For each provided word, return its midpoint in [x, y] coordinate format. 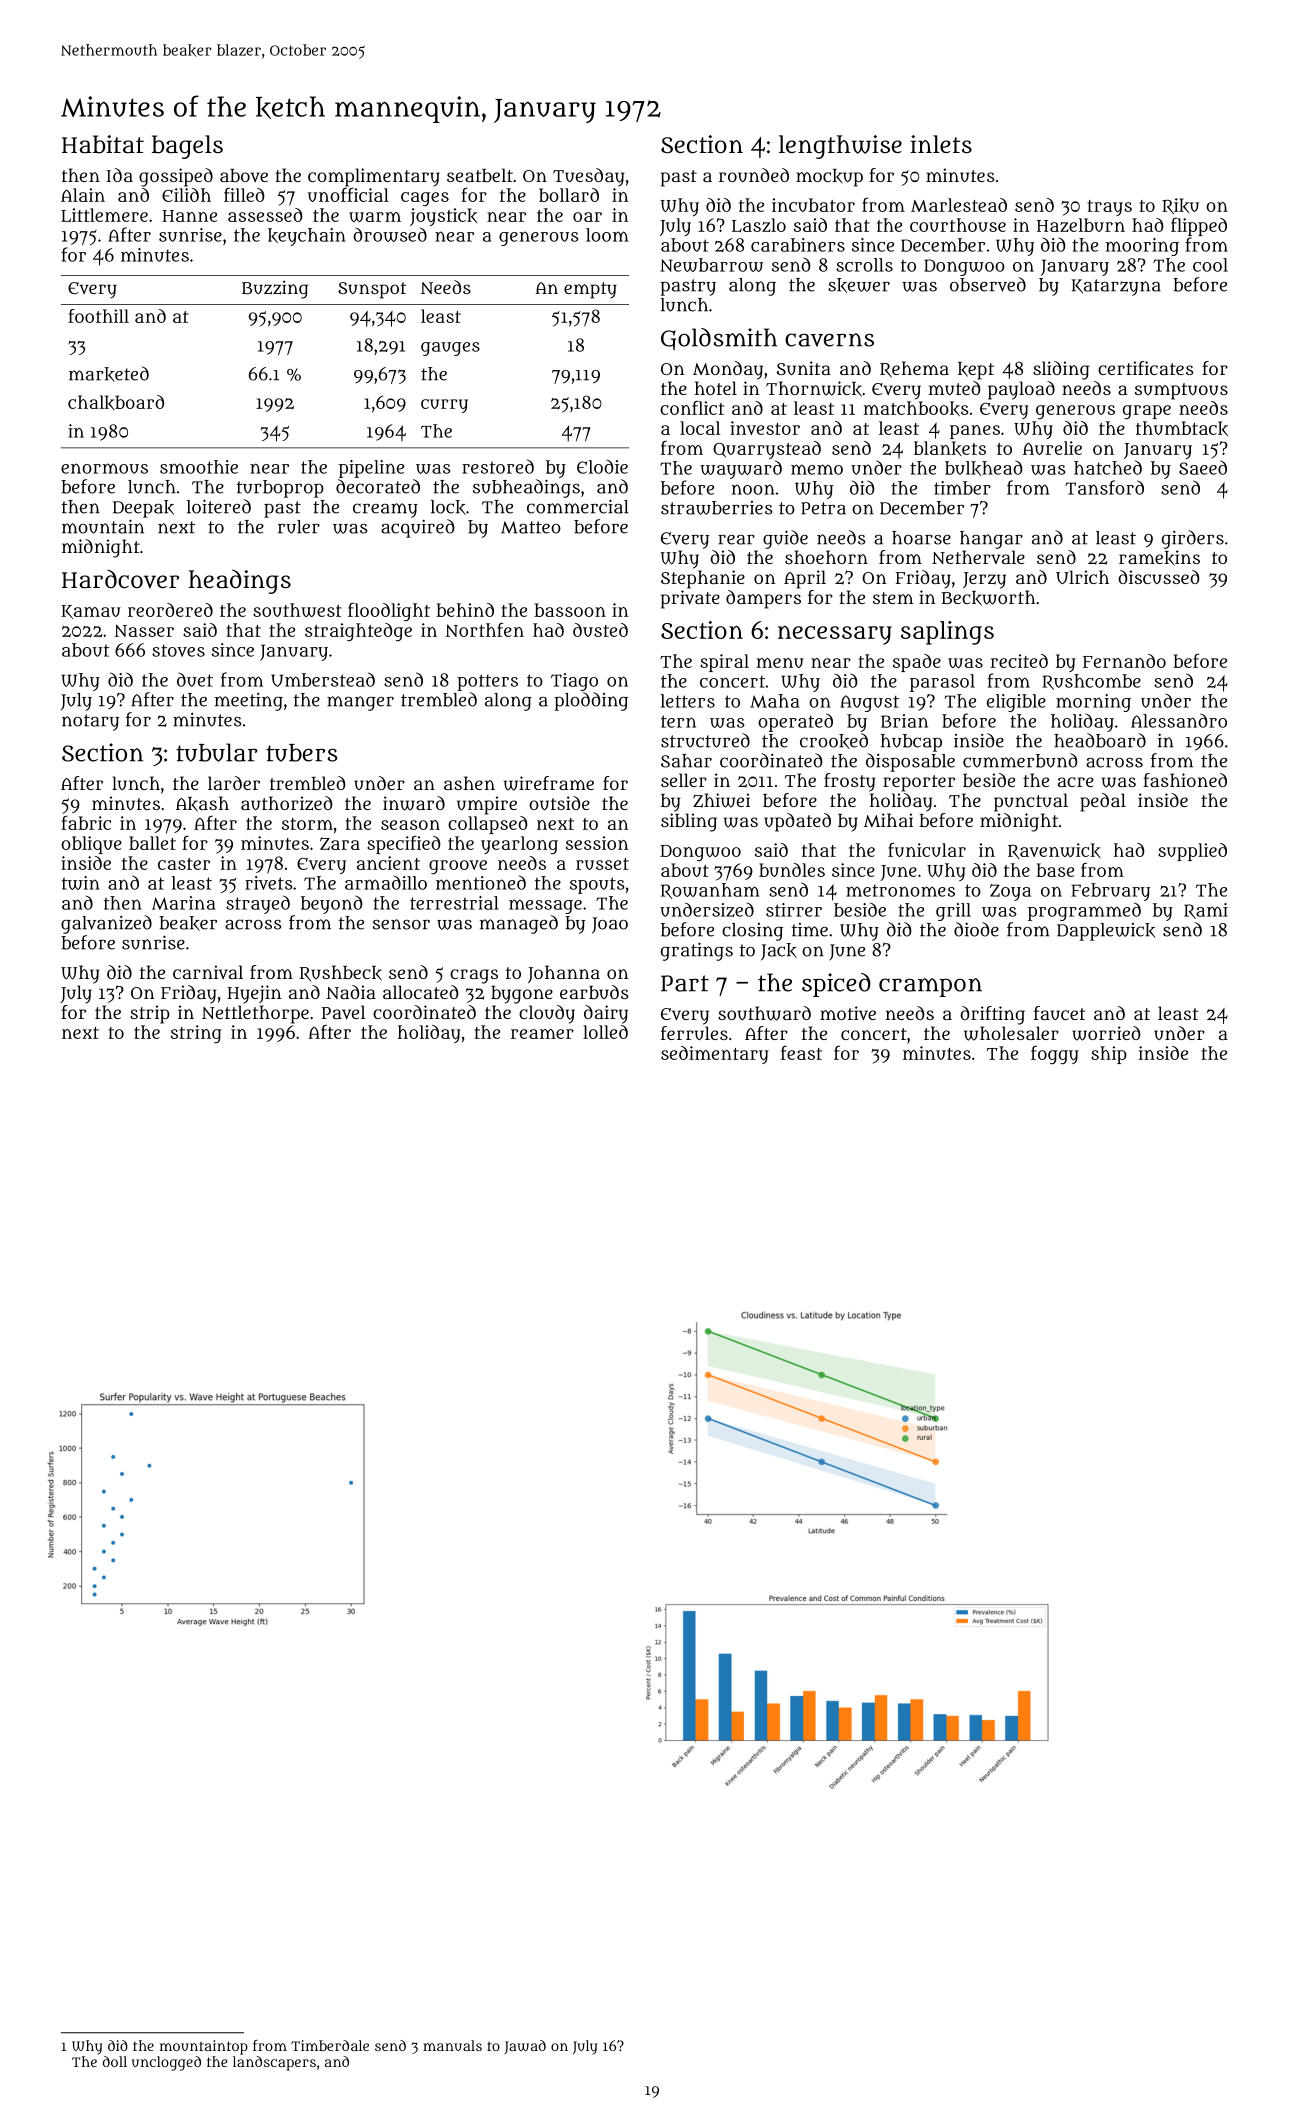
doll [115, 2061]
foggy [1055, 1055]
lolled [605, 1032]
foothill [98, 316]
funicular [927, 850]
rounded [754, 175]
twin [81, 883]
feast [801, 1053]
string [196, 1034]
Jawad [525, 2047]
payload [1021, 390]
